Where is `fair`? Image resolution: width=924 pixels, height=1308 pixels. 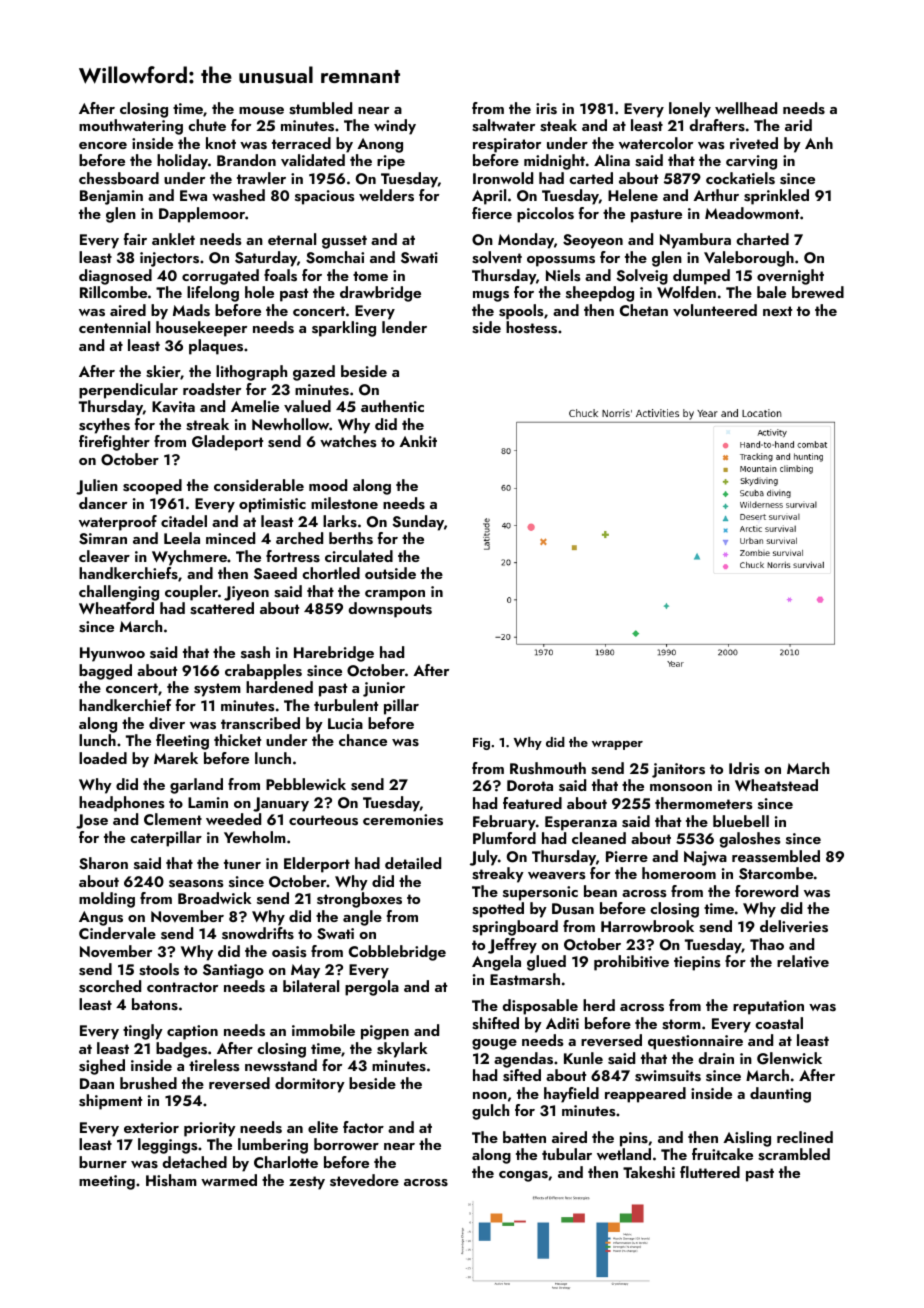 fair is located at coordinates (135, 239).
